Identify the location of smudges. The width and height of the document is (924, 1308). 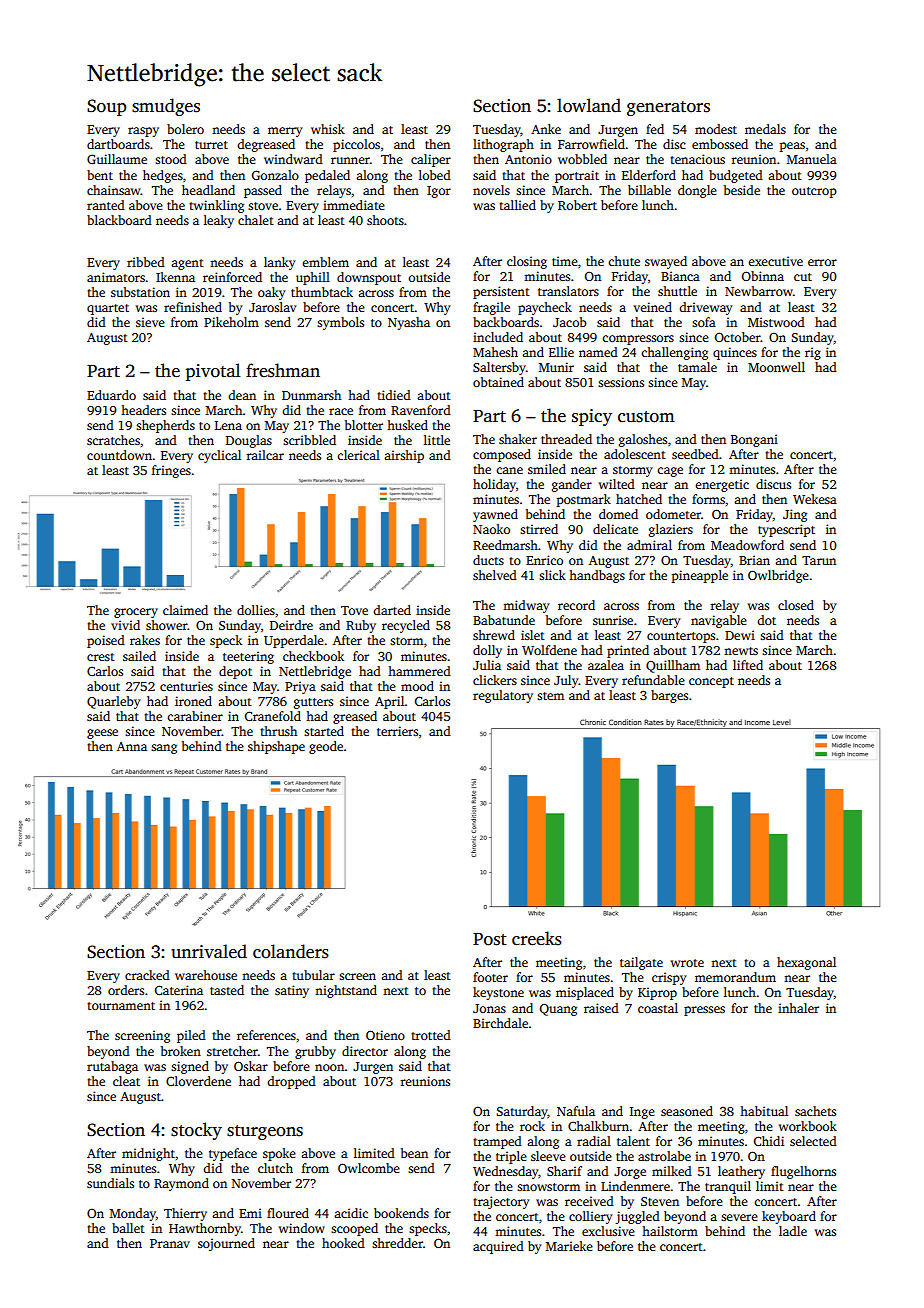
(166, 107).
